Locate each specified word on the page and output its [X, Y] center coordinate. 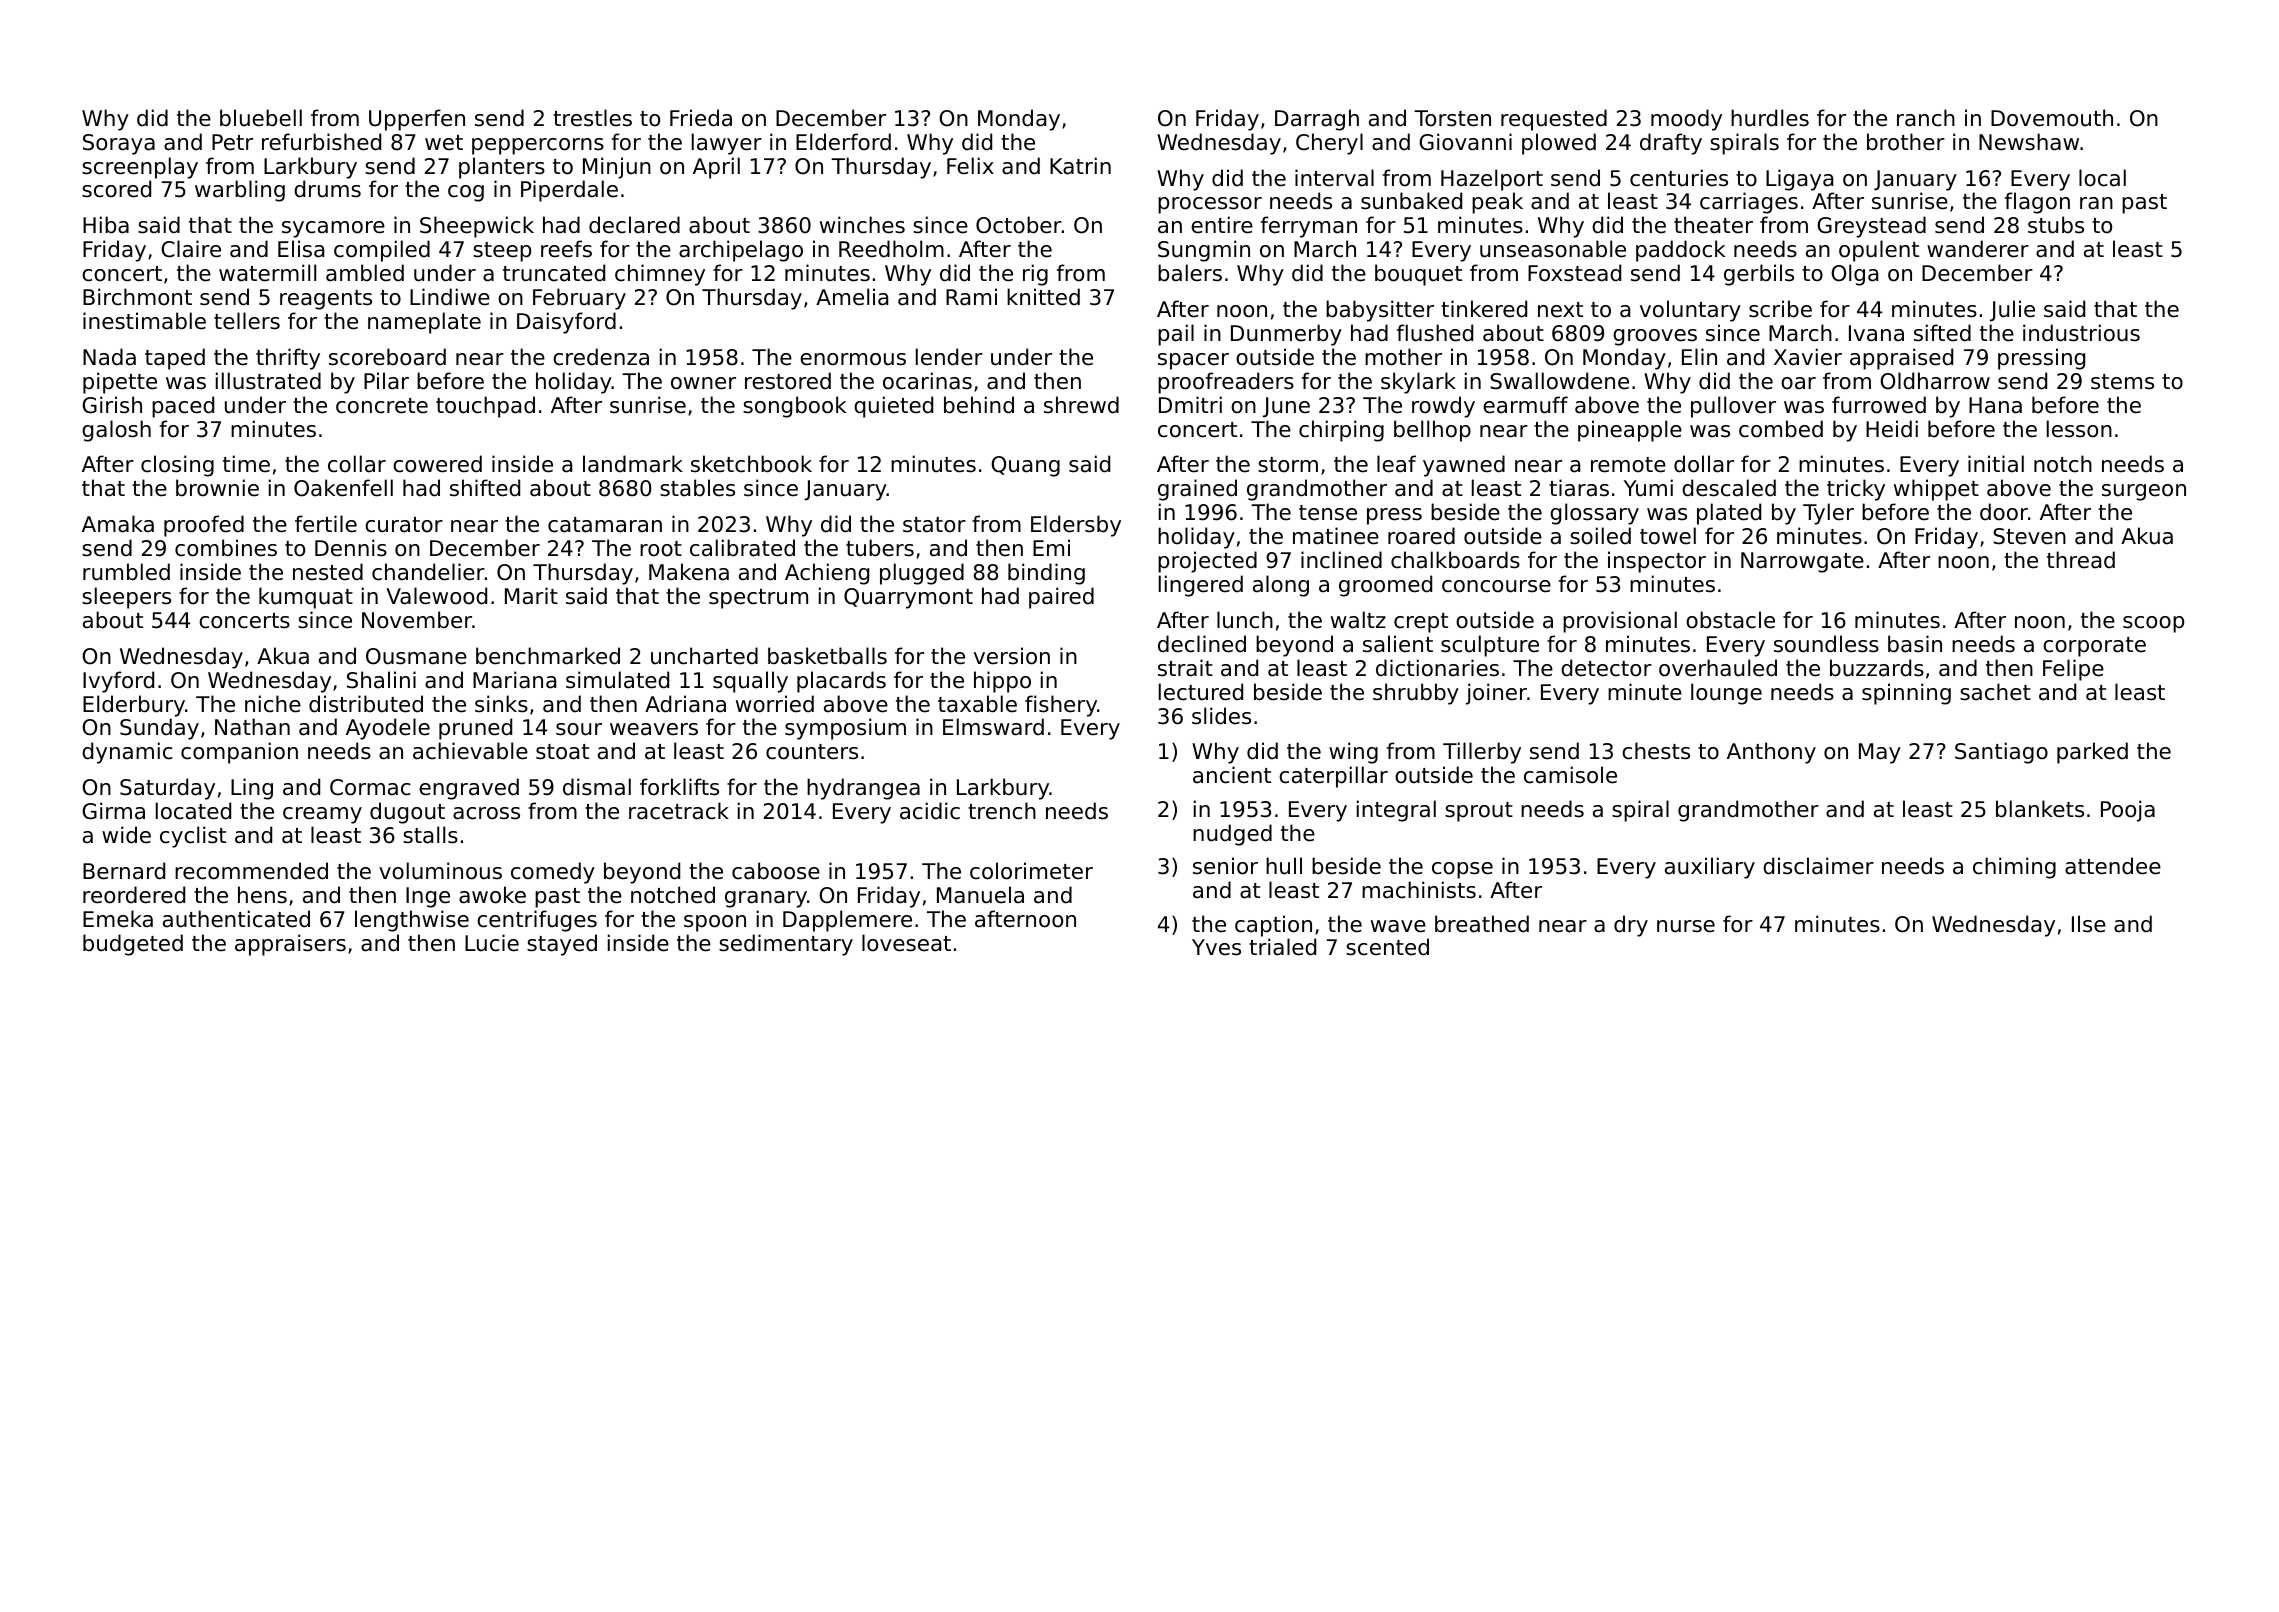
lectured [1201, 692]
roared [1421, 536]
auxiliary [1710, 868]
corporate [2094, 647]
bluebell [261, 118]
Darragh [1317, 120]
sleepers [126, 598]
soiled [1600, 536]
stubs [2056, 225]
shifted [485, 488]
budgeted [133, 945]
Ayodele [388, 729]
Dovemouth [2052, 118]
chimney [660, 275]
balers [1190, 273]
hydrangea [863, 789]
